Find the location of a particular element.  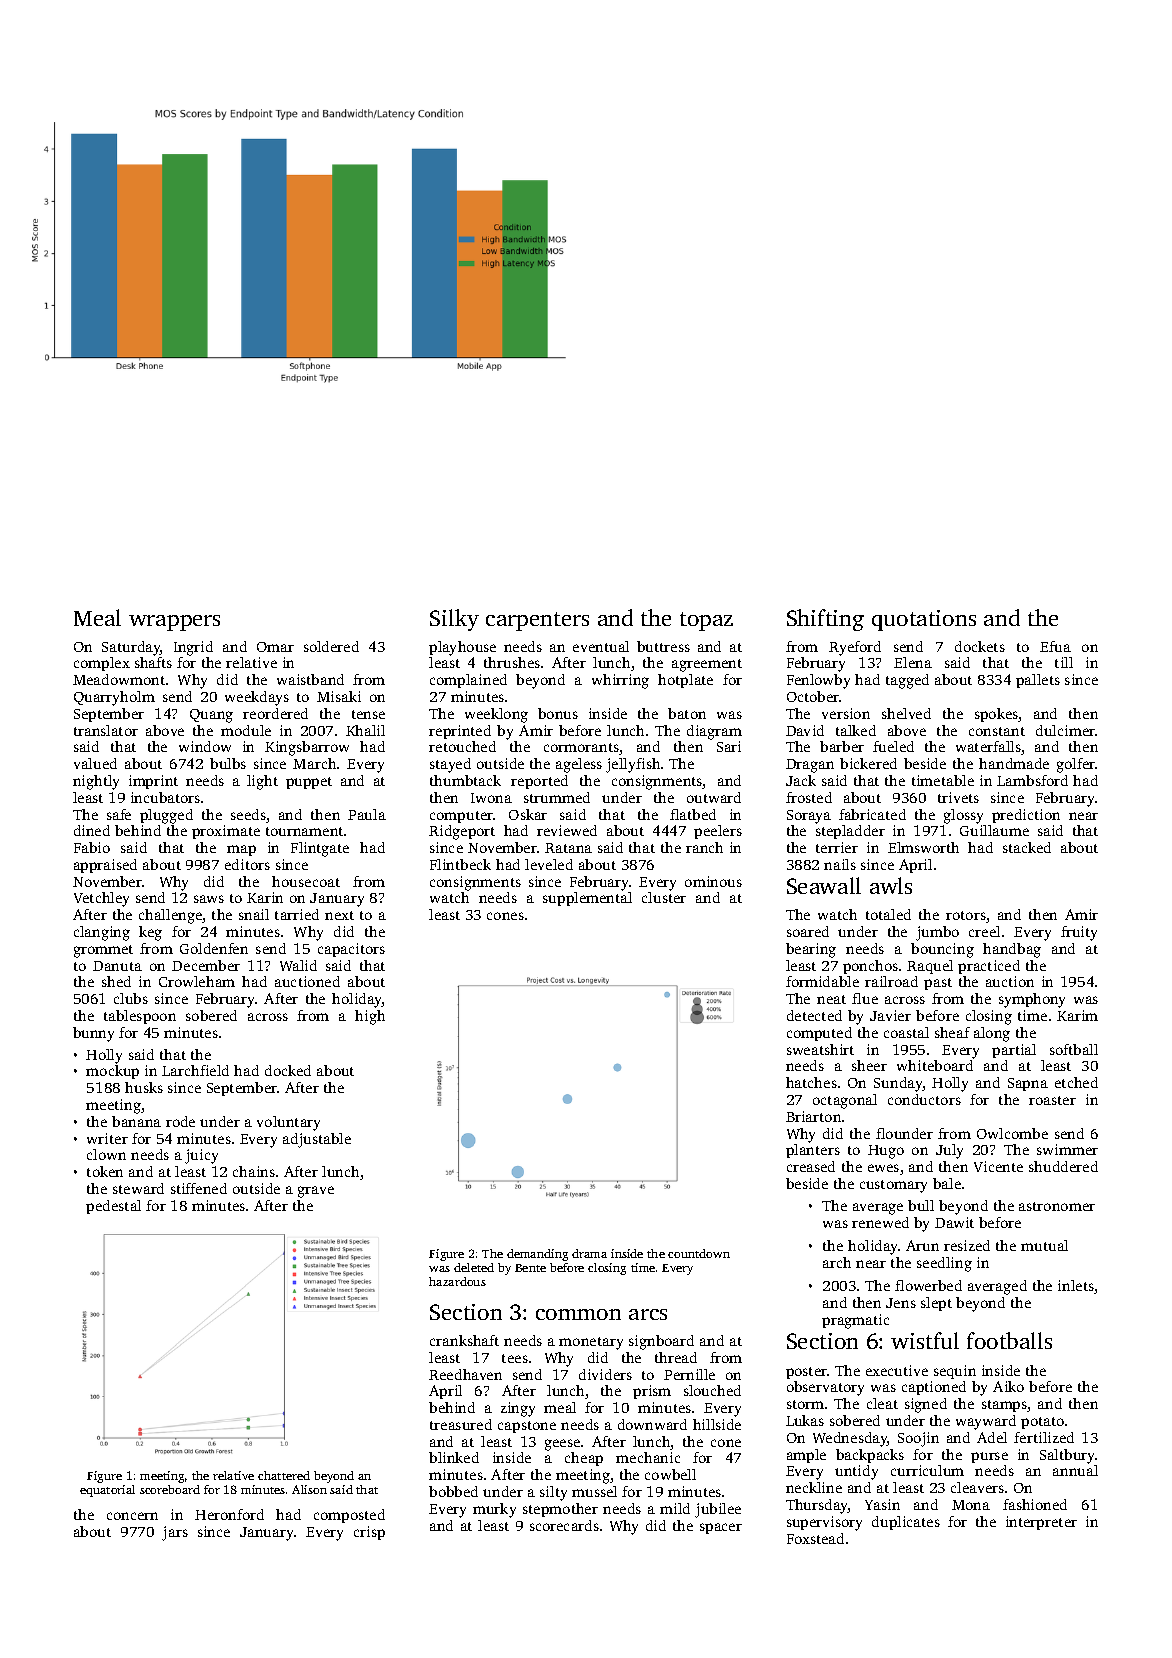

astronomer is located at coordinates (1057, 1206).
